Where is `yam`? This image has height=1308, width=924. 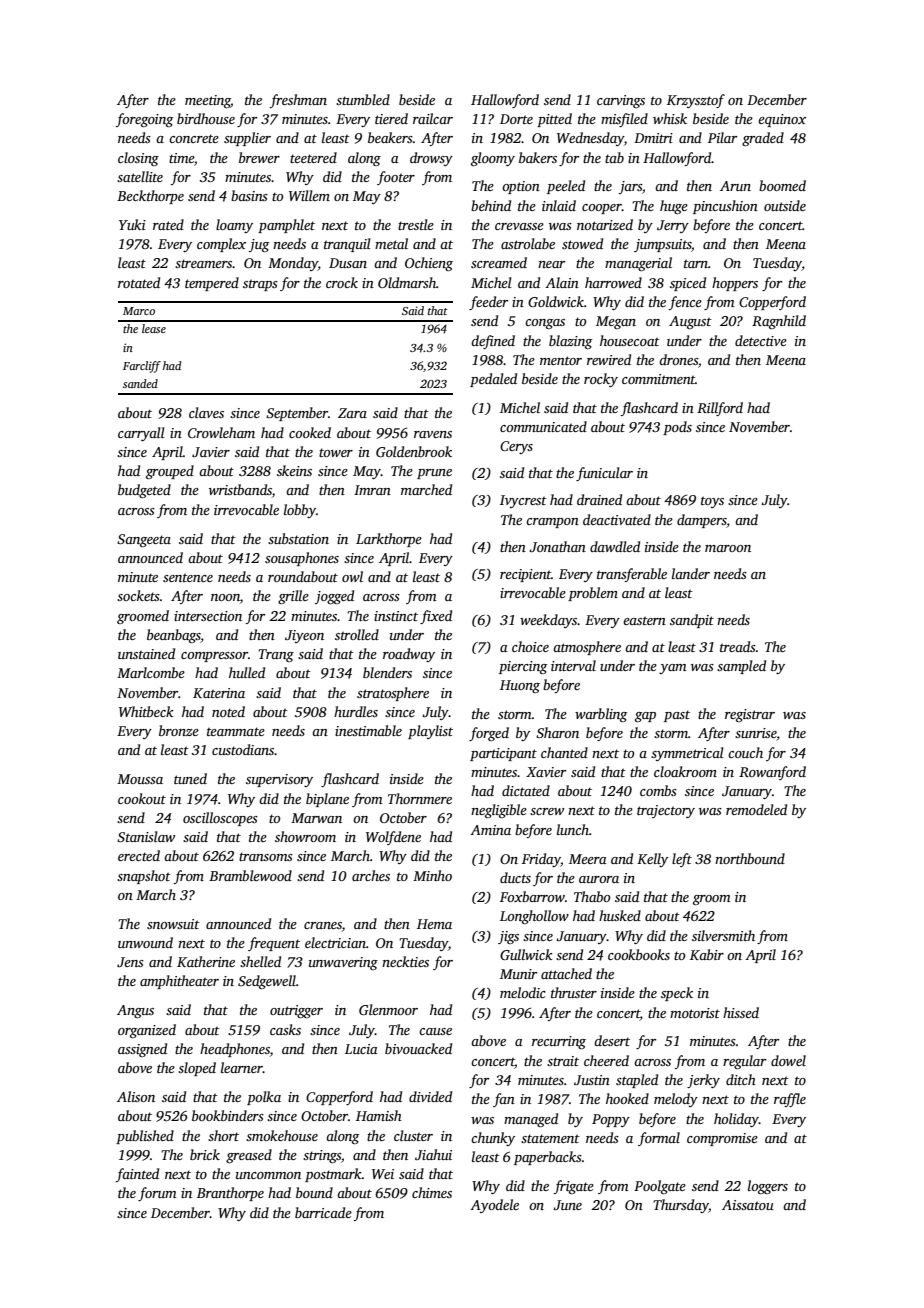
yam is located at coordinates (673, 669).
